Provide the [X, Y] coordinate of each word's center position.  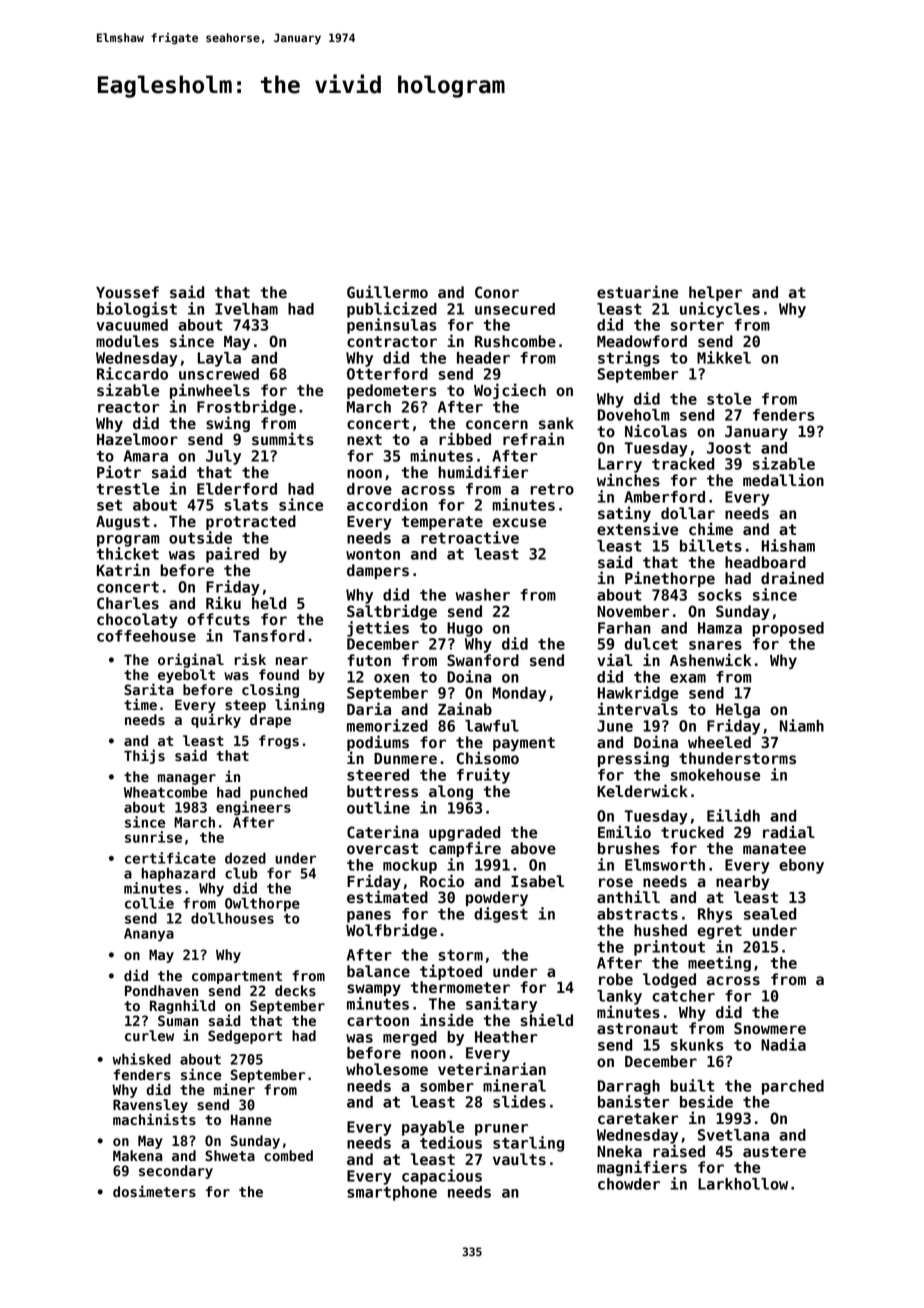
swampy [374, 990]
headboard [765, 562]
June [615, 726]
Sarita [149, 689]
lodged [669, 980]
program [128, 541]
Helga [738, 710]
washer [483, 595]
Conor [497, 292]
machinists [154, 1119]
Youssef [127, 292]
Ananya [149, 935]
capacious [442, 1177]
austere [774, 1152]
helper [715, 293]
